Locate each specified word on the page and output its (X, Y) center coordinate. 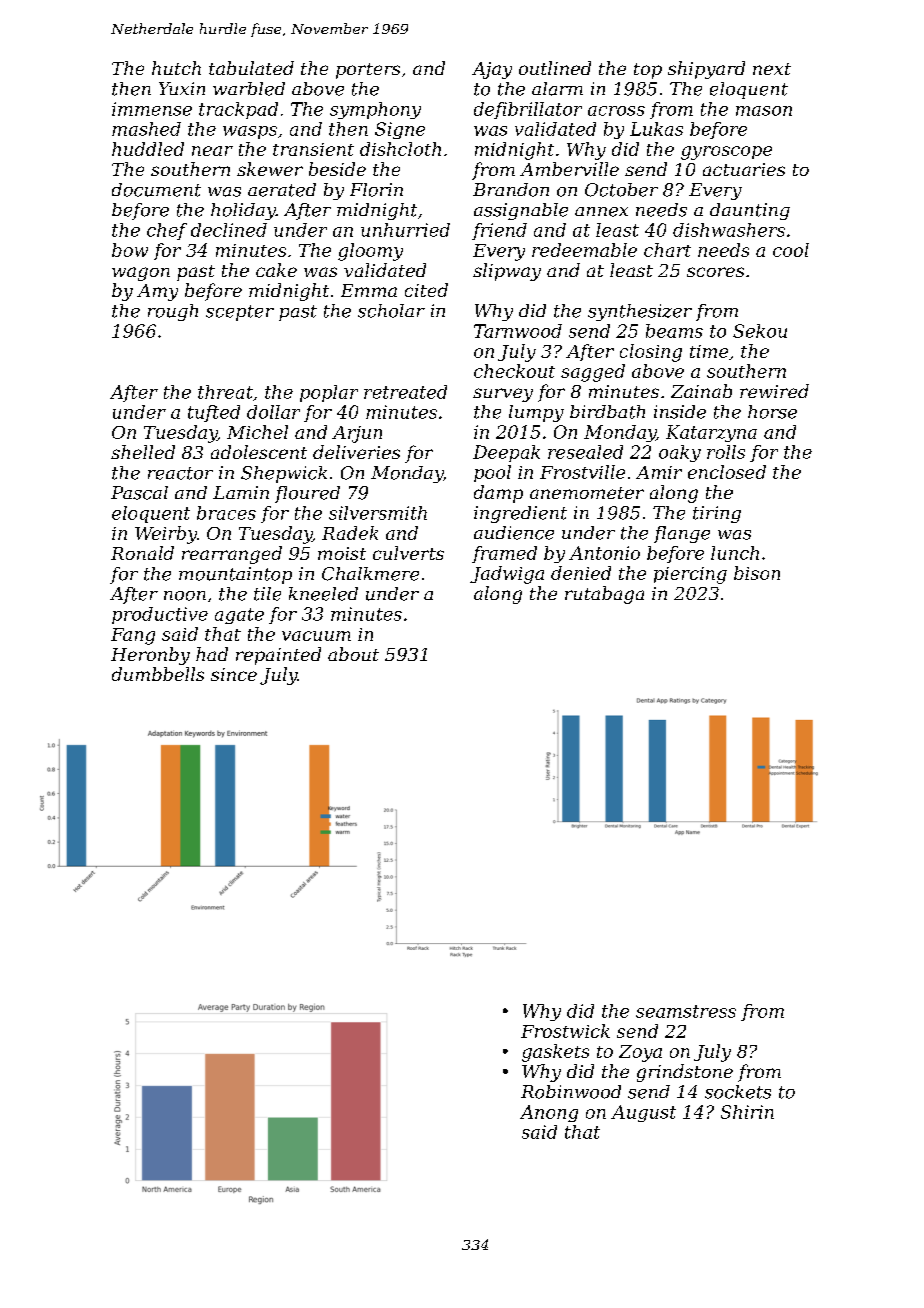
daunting (750, 211)
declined (229, 230)
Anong (549, 1113)
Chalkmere (370, 574)
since (234, 674)
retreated (405, 392)
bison (757, 573)
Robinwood (571, 1092)
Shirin (747, 1112)
